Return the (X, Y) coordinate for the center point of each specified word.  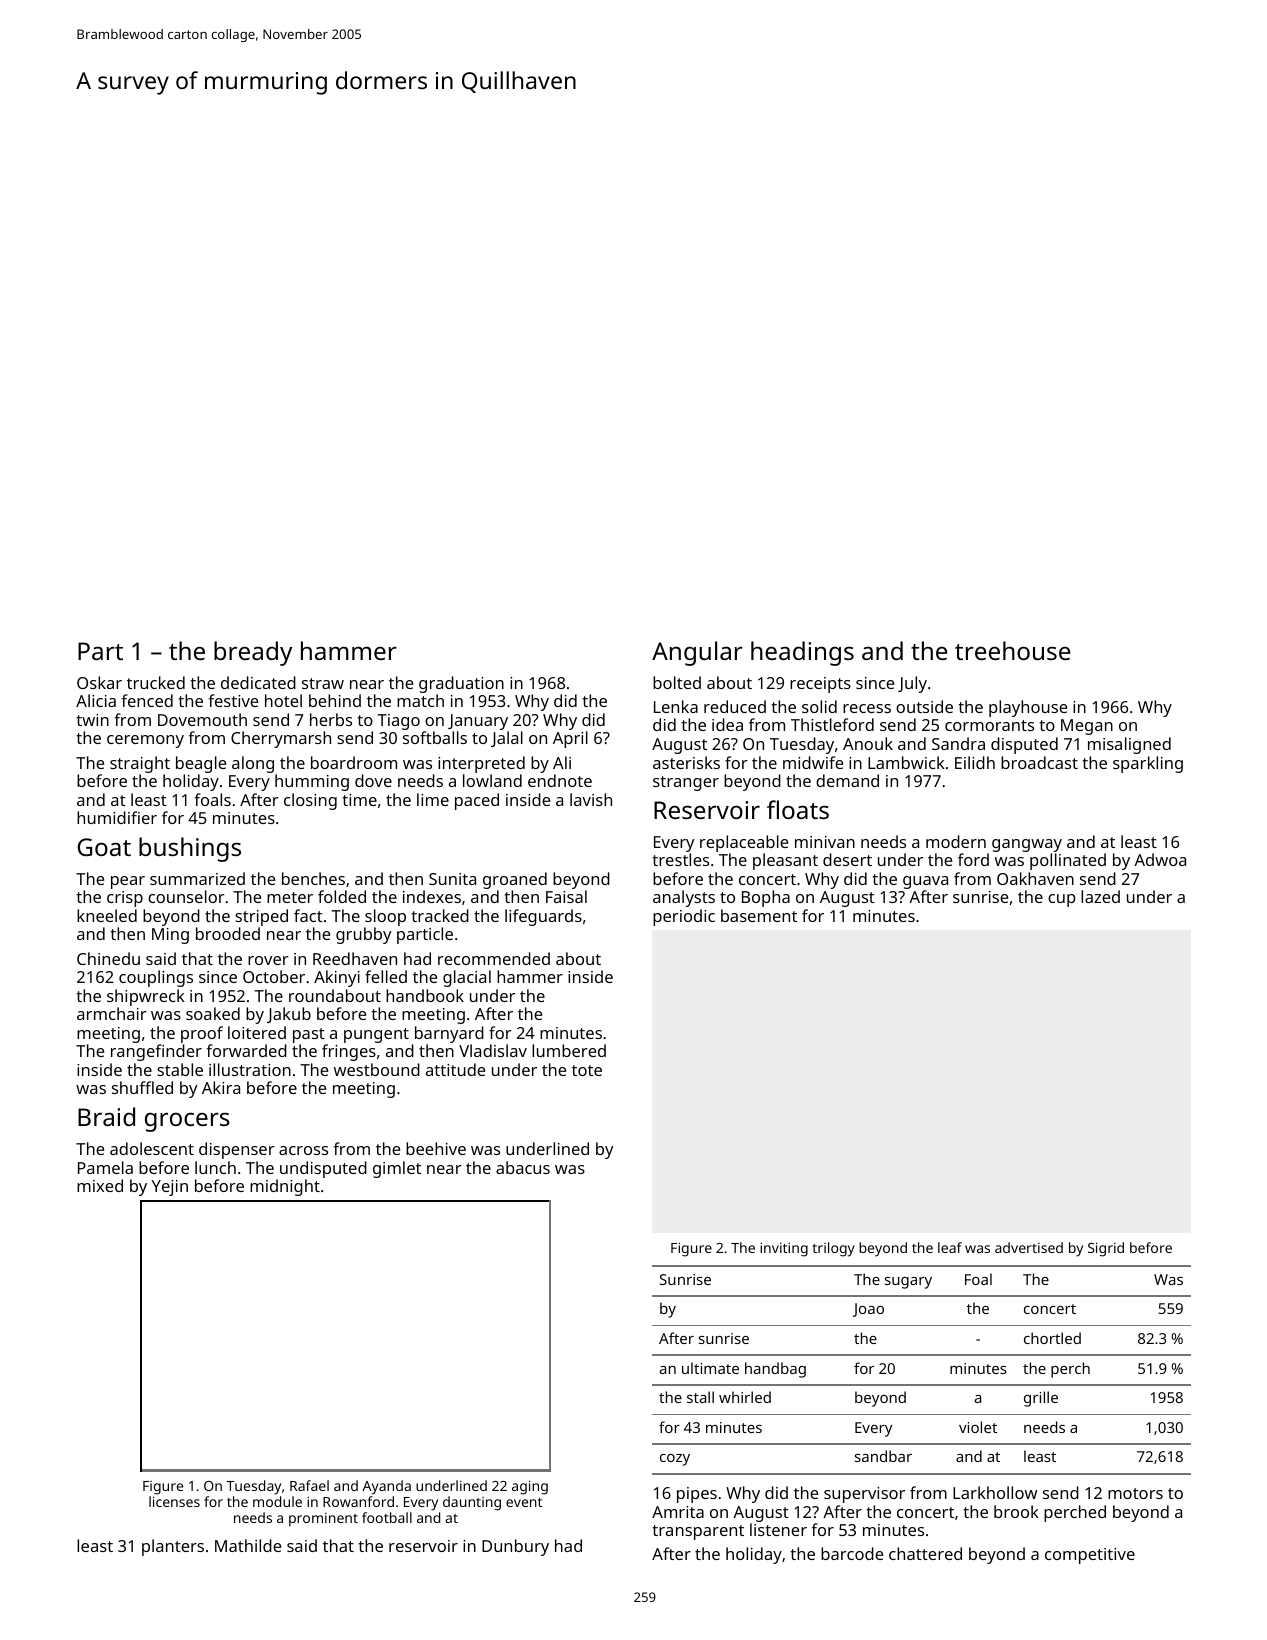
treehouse (1012, 650)
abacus (523, 1167)
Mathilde (248, 1545)
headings (802, 653)
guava (925, 882)
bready (253, 653)
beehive (436, 1148)
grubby (364, 935)
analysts (684, 898)
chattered (925, 1553)
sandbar (883, 1456)
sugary (908, 1283)
